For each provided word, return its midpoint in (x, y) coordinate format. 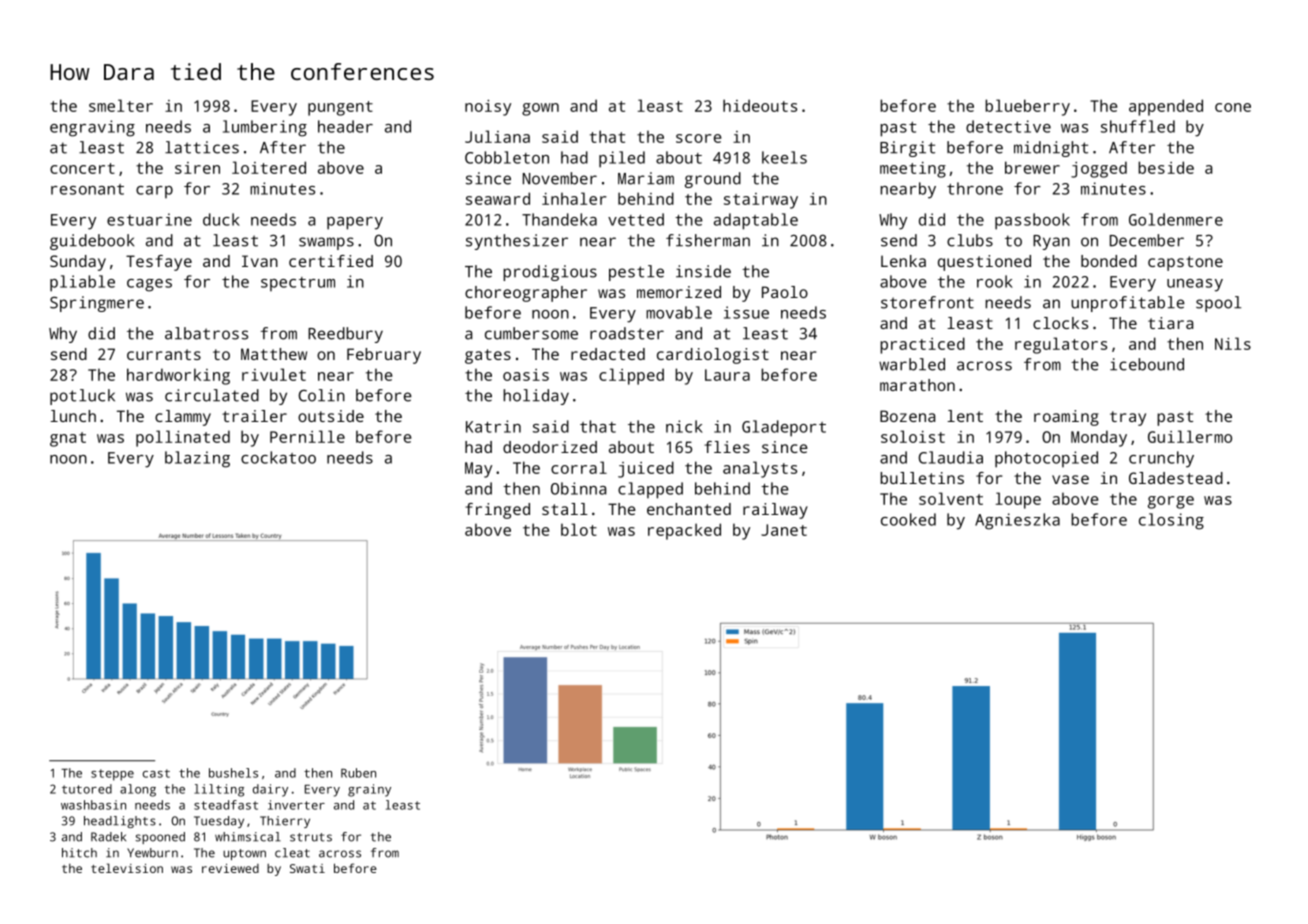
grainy (369, 790)
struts (311, 837)
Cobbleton (507, 157)
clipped (631, 376)
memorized (679, 292)
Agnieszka (1017, 521)
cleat (292, 853)
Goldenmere (1176, 219)
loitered (269, 167)
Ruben (358, 773)
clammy (183, 418)
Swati (307, 868)
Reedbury (345, 335)
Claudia (951, 457)
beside (1166, 167)
